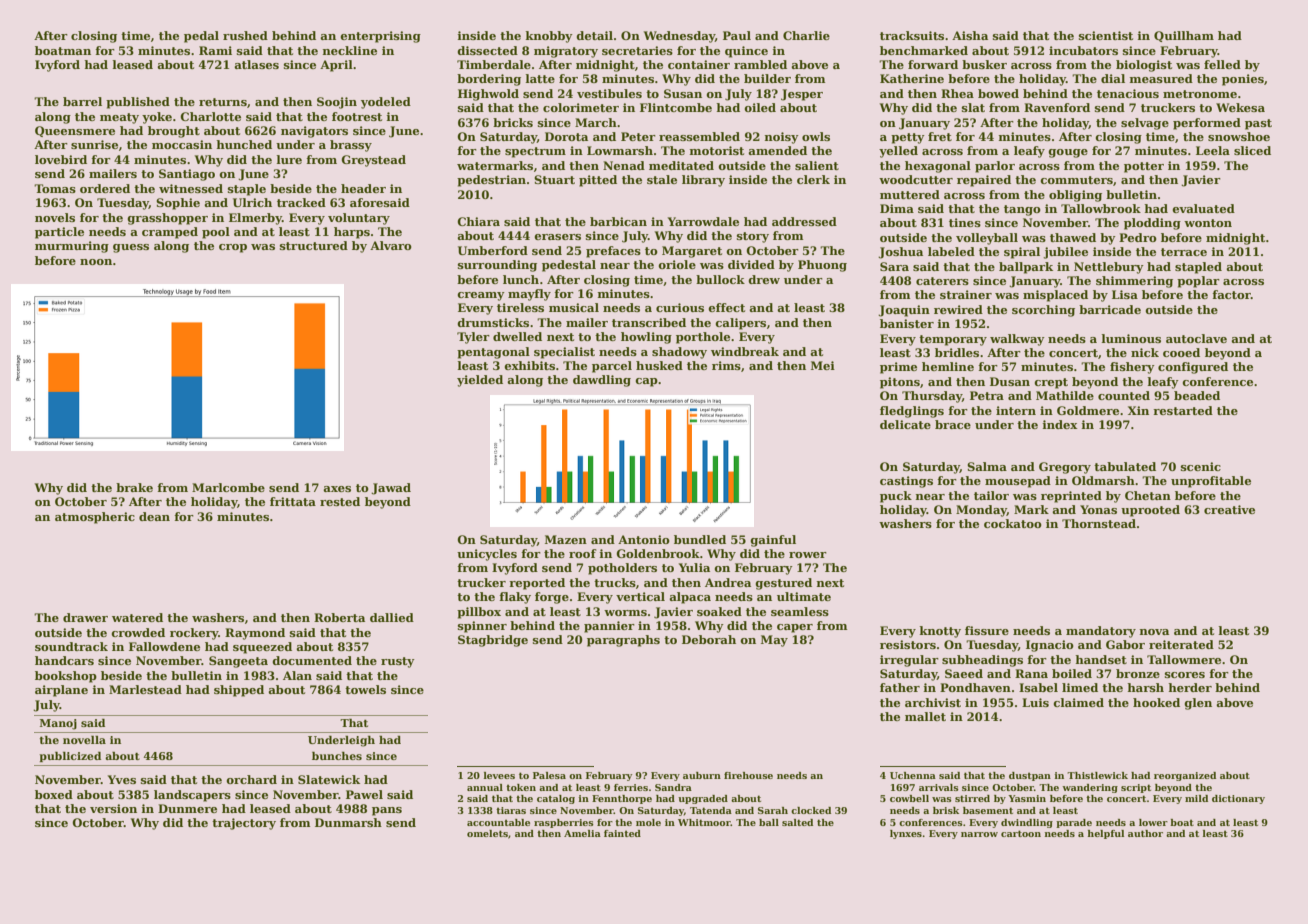 The image size is (1308, 924). What do you see at coordinates (239, 691) in the page?
I see `shipped` at bounding box center [239, 691].
